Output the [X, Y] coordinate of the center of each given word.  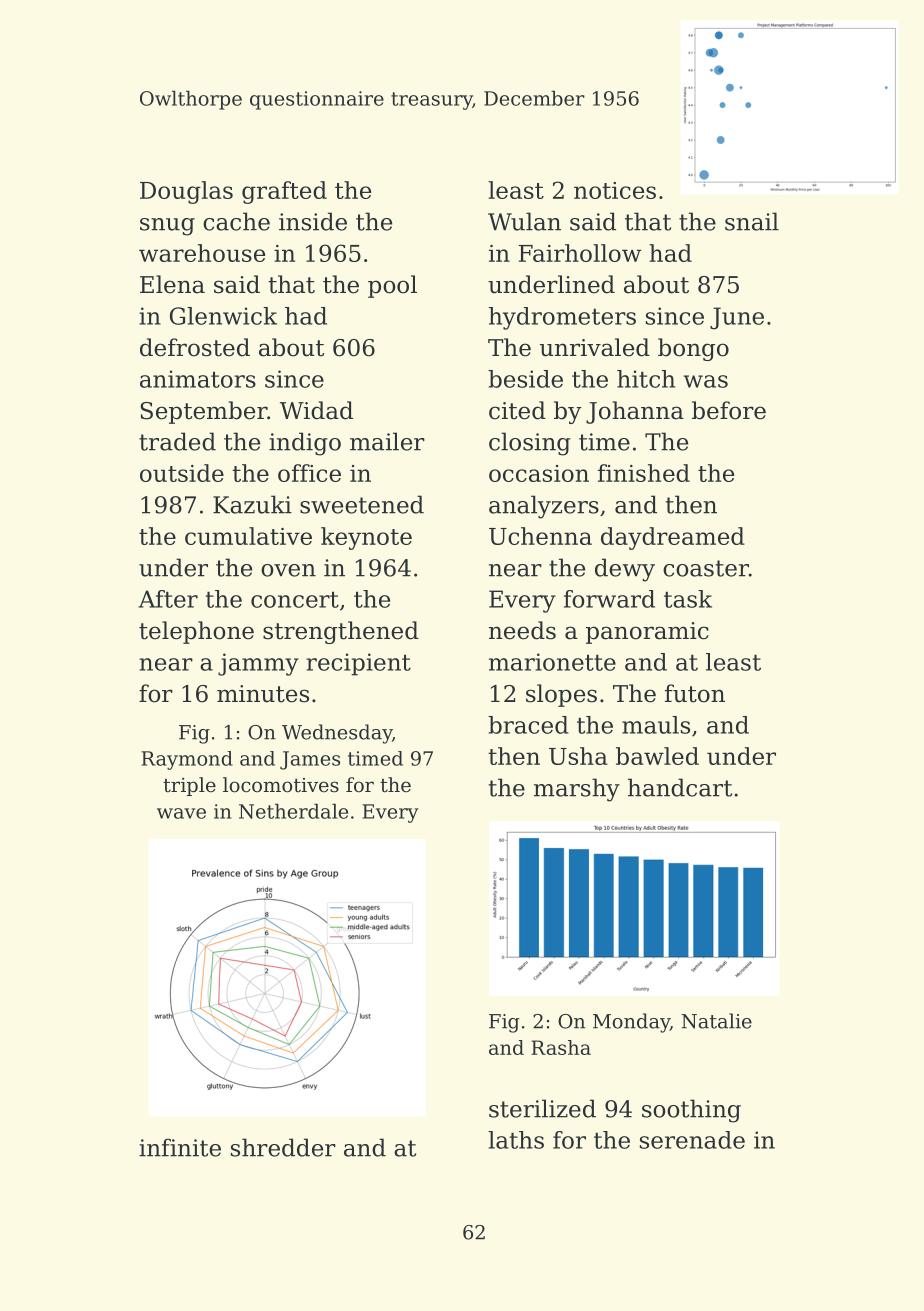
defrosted [195, 347]
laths [516, 1140]
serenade [692, 1140]
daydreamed [673, 538]
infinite [180, 1147]
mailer [387, 441]
